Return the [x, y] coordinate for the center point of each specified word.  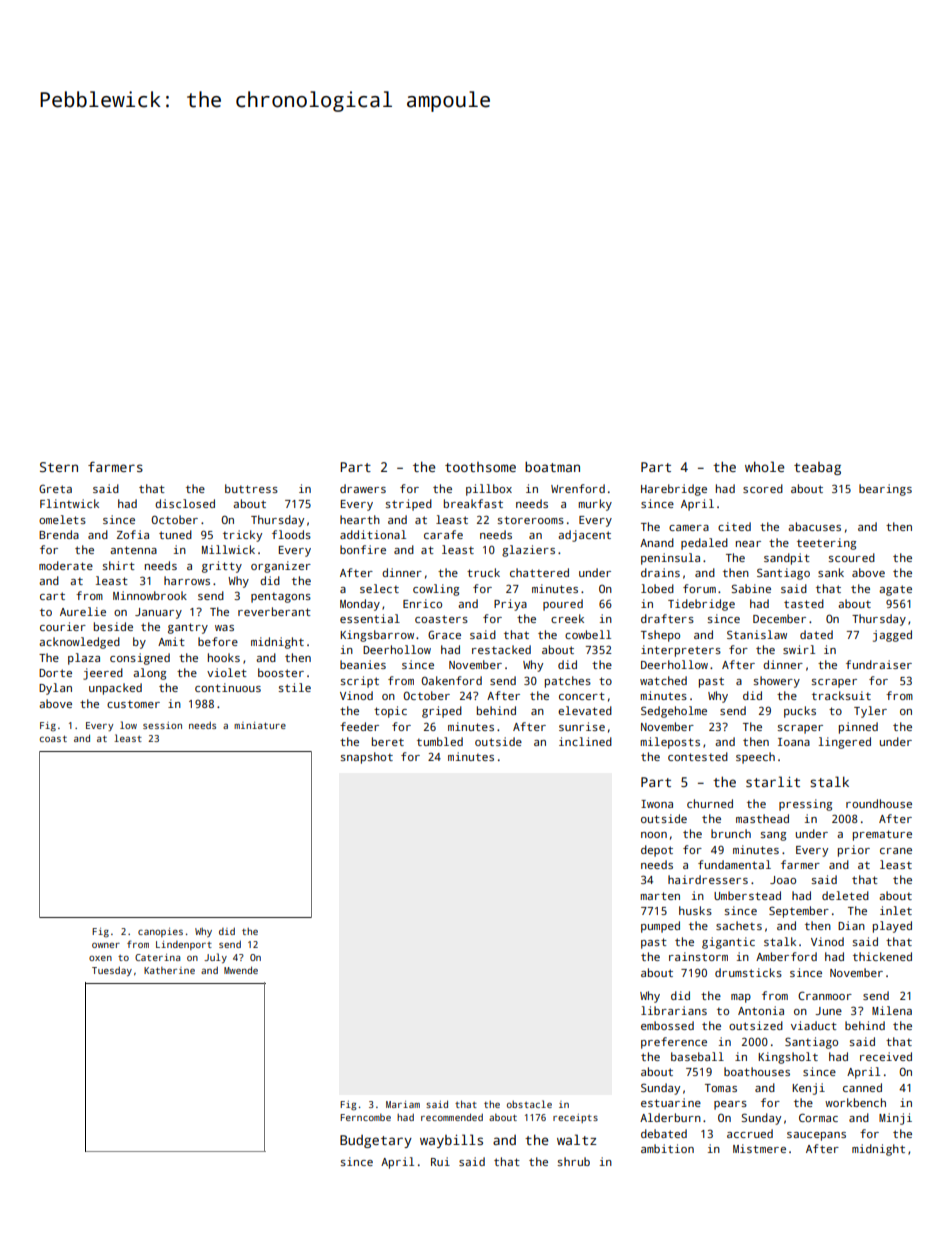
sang [773, 836]
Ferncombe [365, 1117]
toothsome [480, 467]
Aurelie [83, 611]
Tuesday [112, 971]
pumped [660, 927]
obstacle [529, 1104]
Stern [59, 467]
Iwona [657, 804]
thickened [882, 956]
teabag [817, 468]
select [379, 588]
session [162, 725]
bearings [885, 490]
